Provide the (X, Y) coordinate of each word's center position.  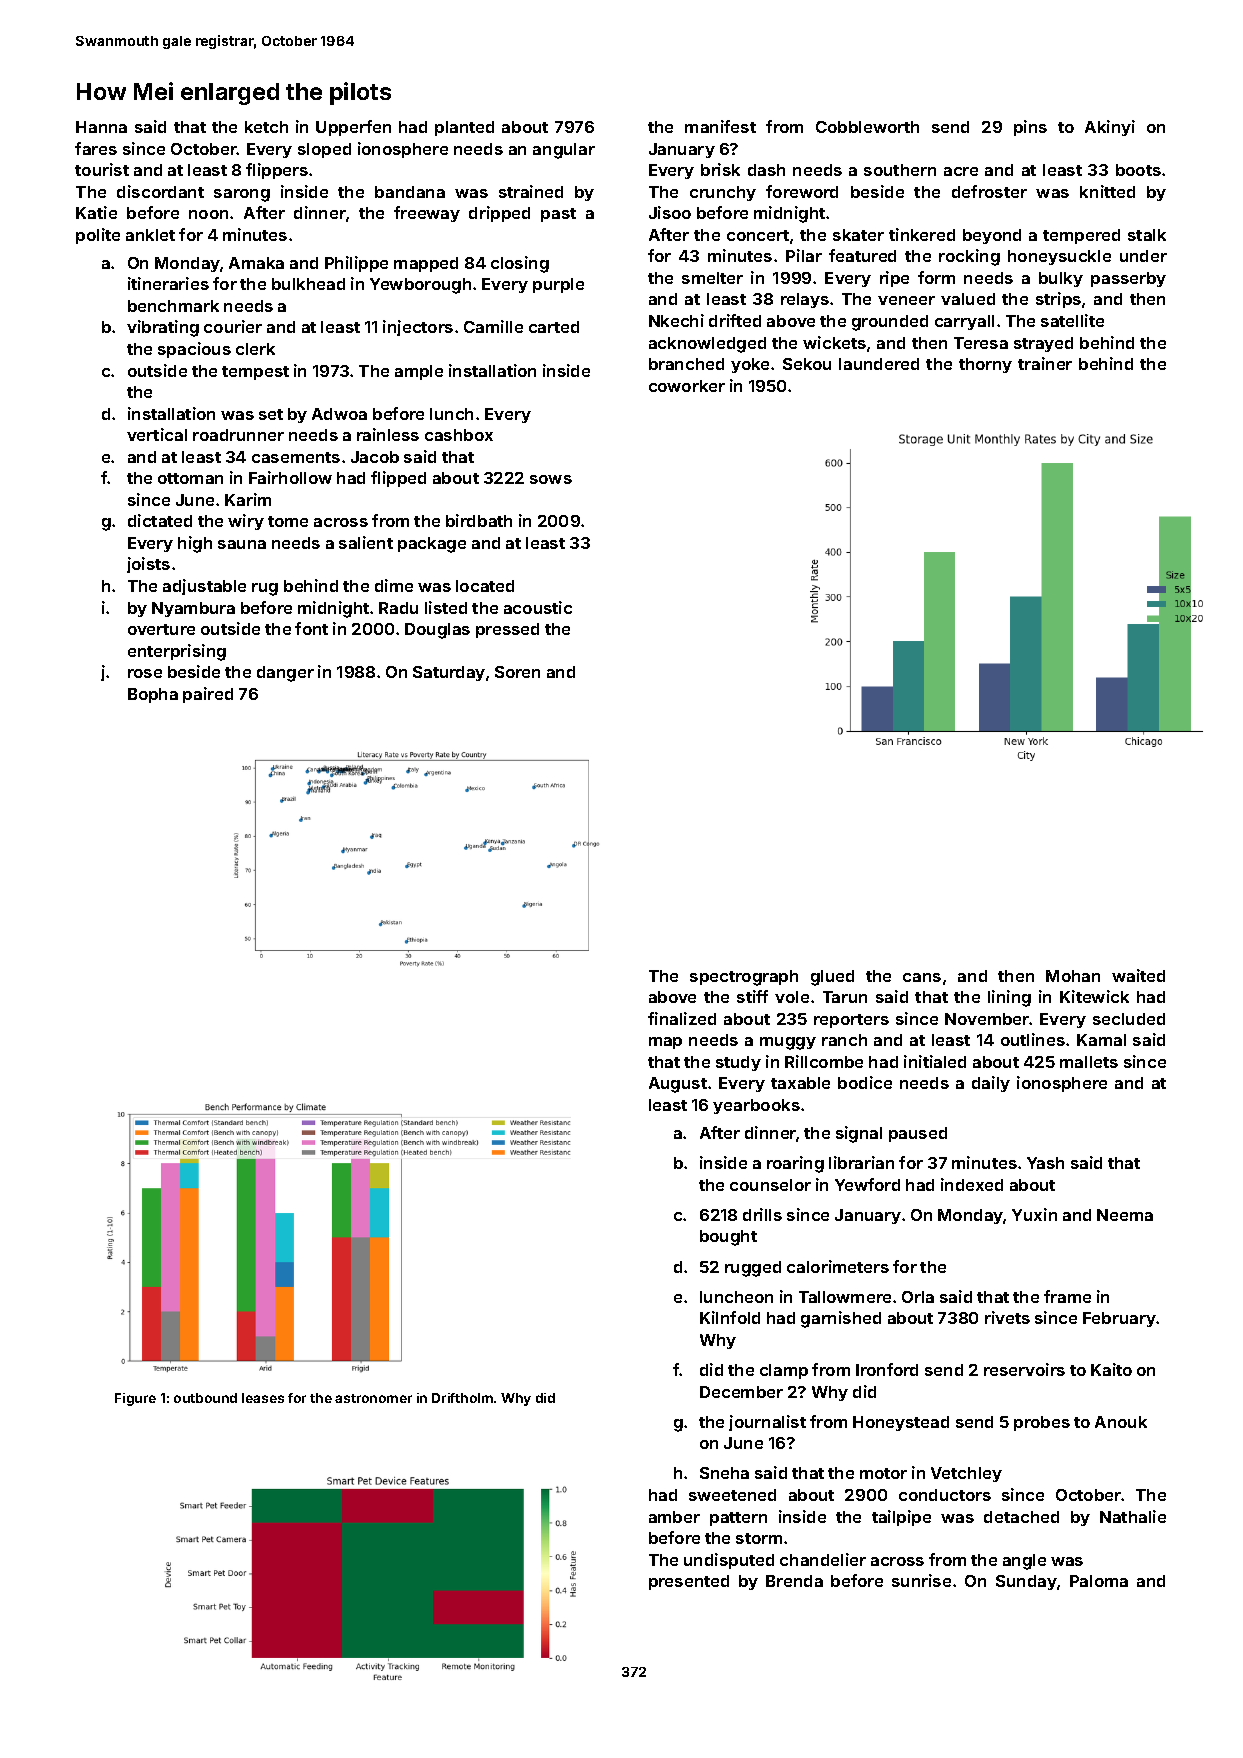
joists (148, 565)
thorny (985, 365)
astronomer (373, 1398)
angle (1024, 1562)
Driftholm (462, 1398)
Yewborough (420, 286)
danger (285, 674)
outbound (205, 1398)
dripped (499, 214)
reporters (851, 1021)
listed (446, 607)
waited (1138, 975)
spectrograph (744, 978)
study (738, 1063)
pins (1030, 128)
